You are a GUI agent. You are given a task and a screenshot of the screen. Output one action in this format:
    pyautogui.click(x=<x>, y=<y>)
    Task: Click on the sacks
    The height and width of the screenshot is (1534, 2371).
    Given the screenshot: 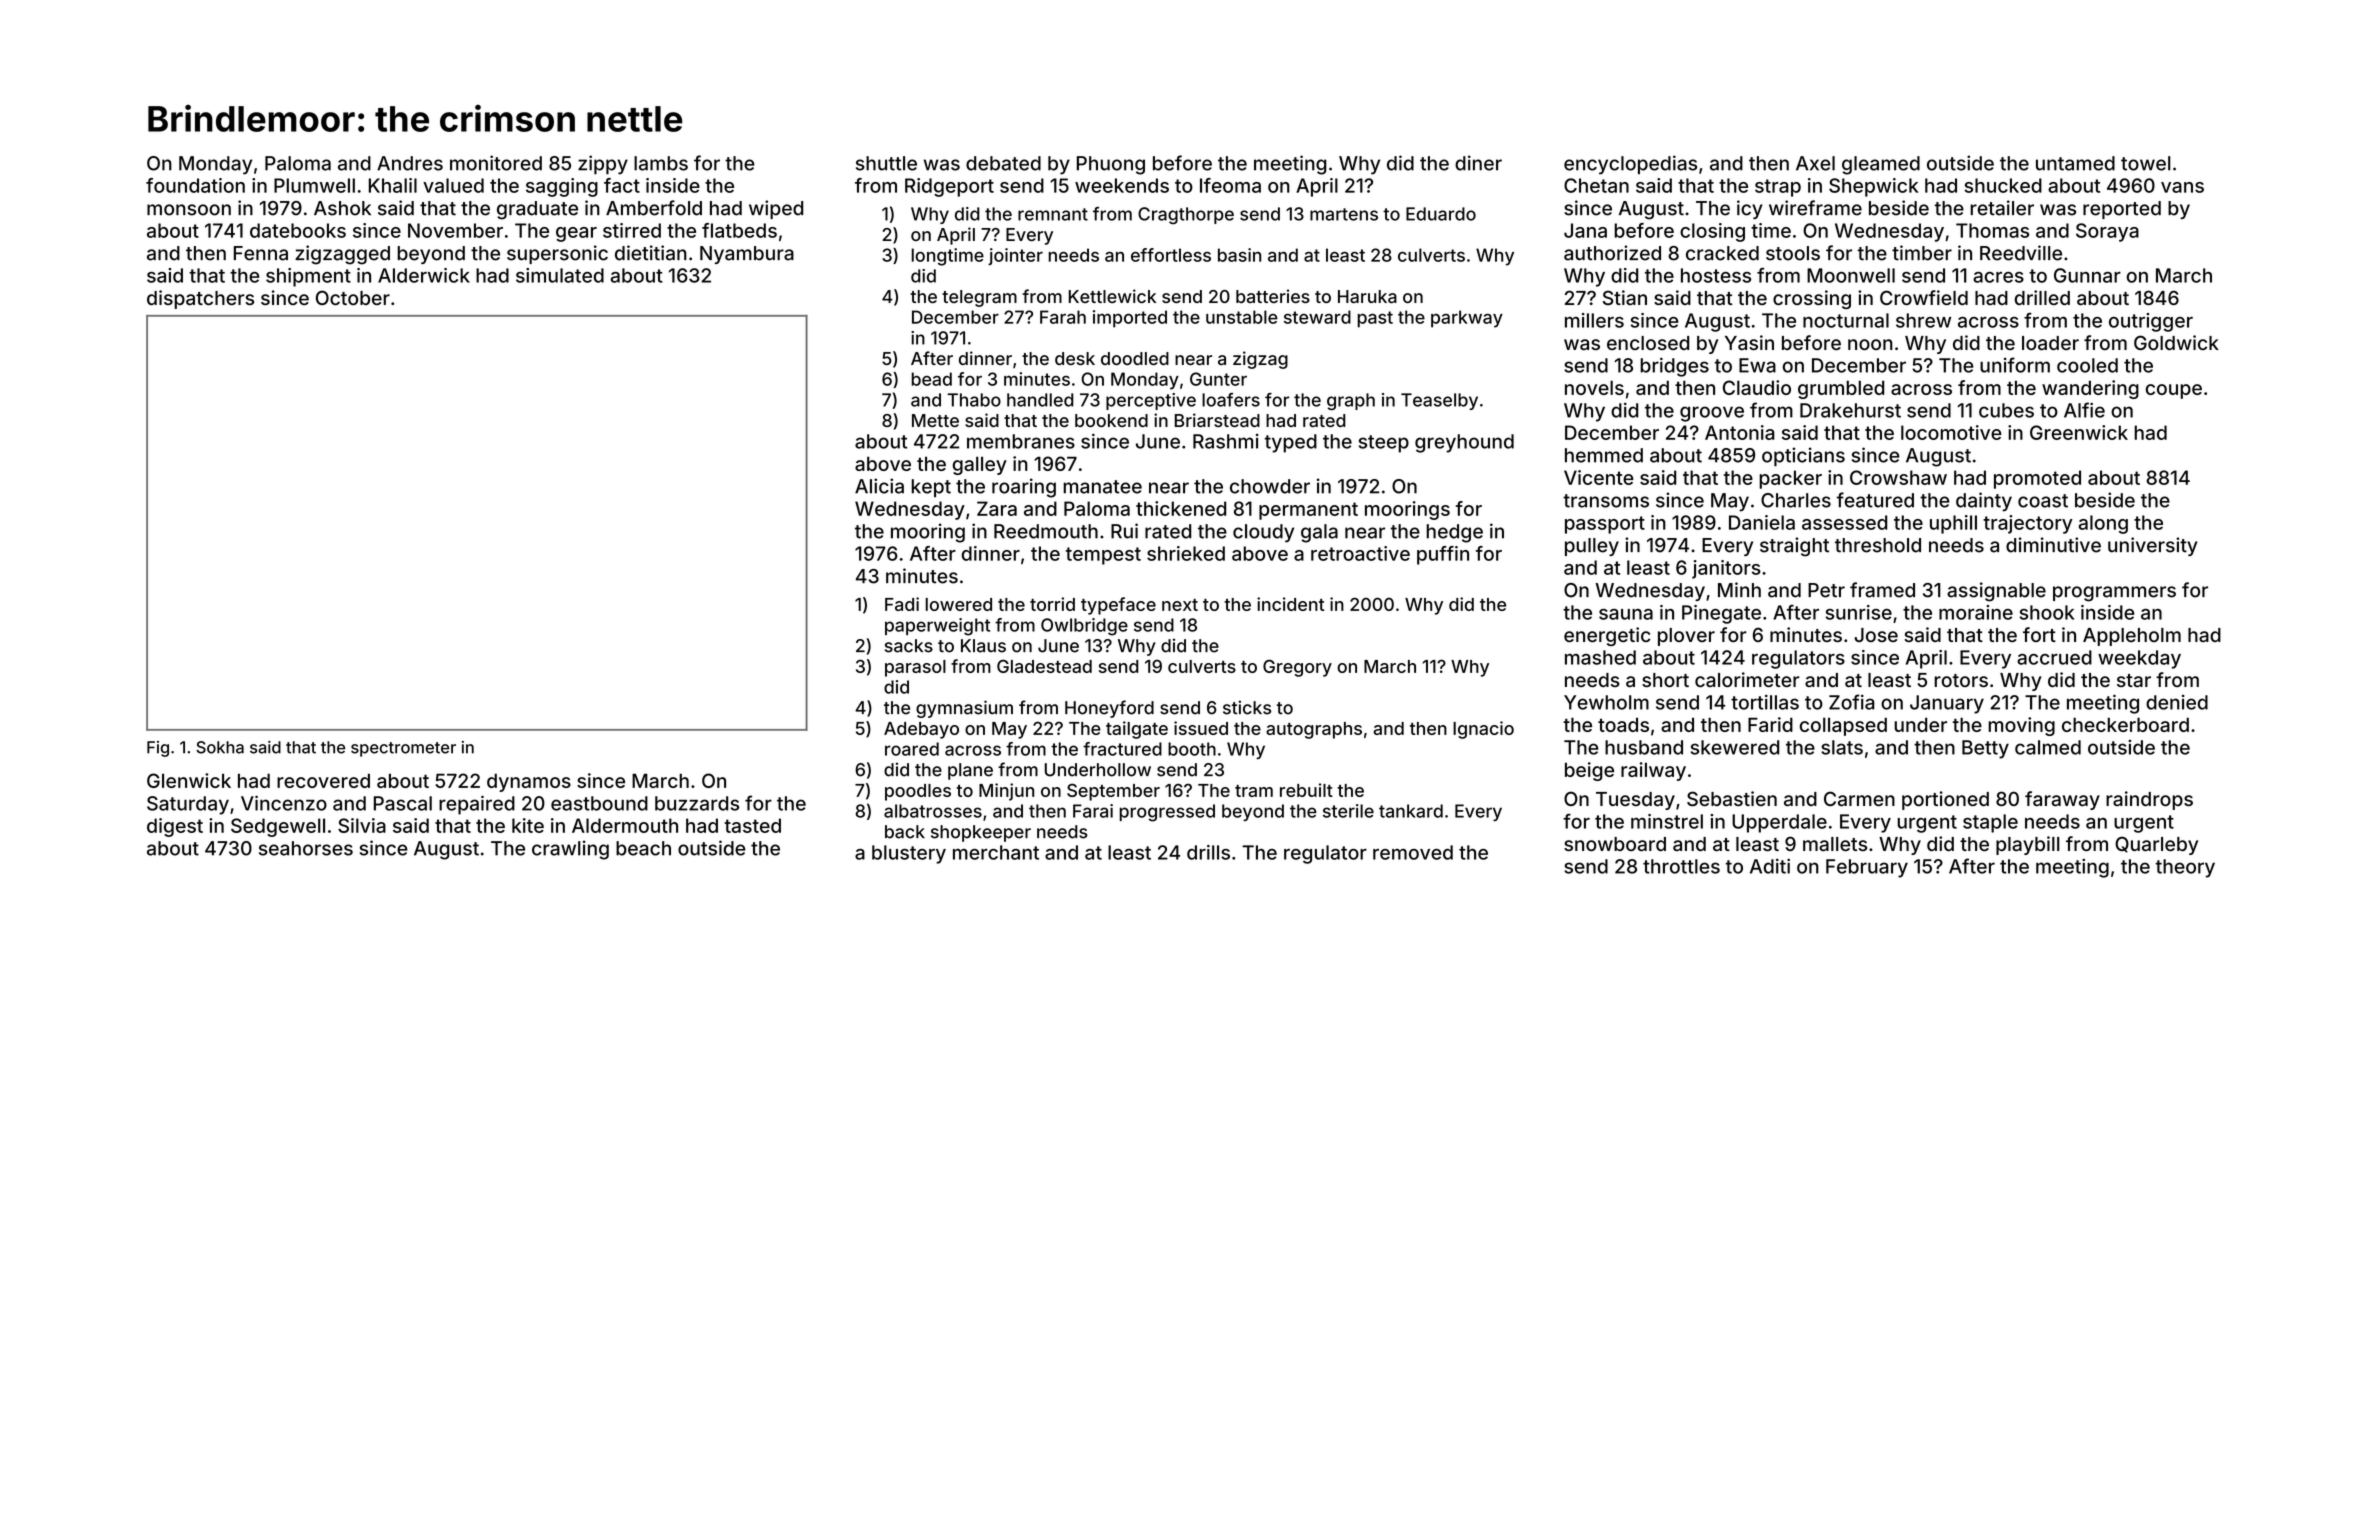 What is the action you would take?
    pyautogui.click(x=909, y=646)
